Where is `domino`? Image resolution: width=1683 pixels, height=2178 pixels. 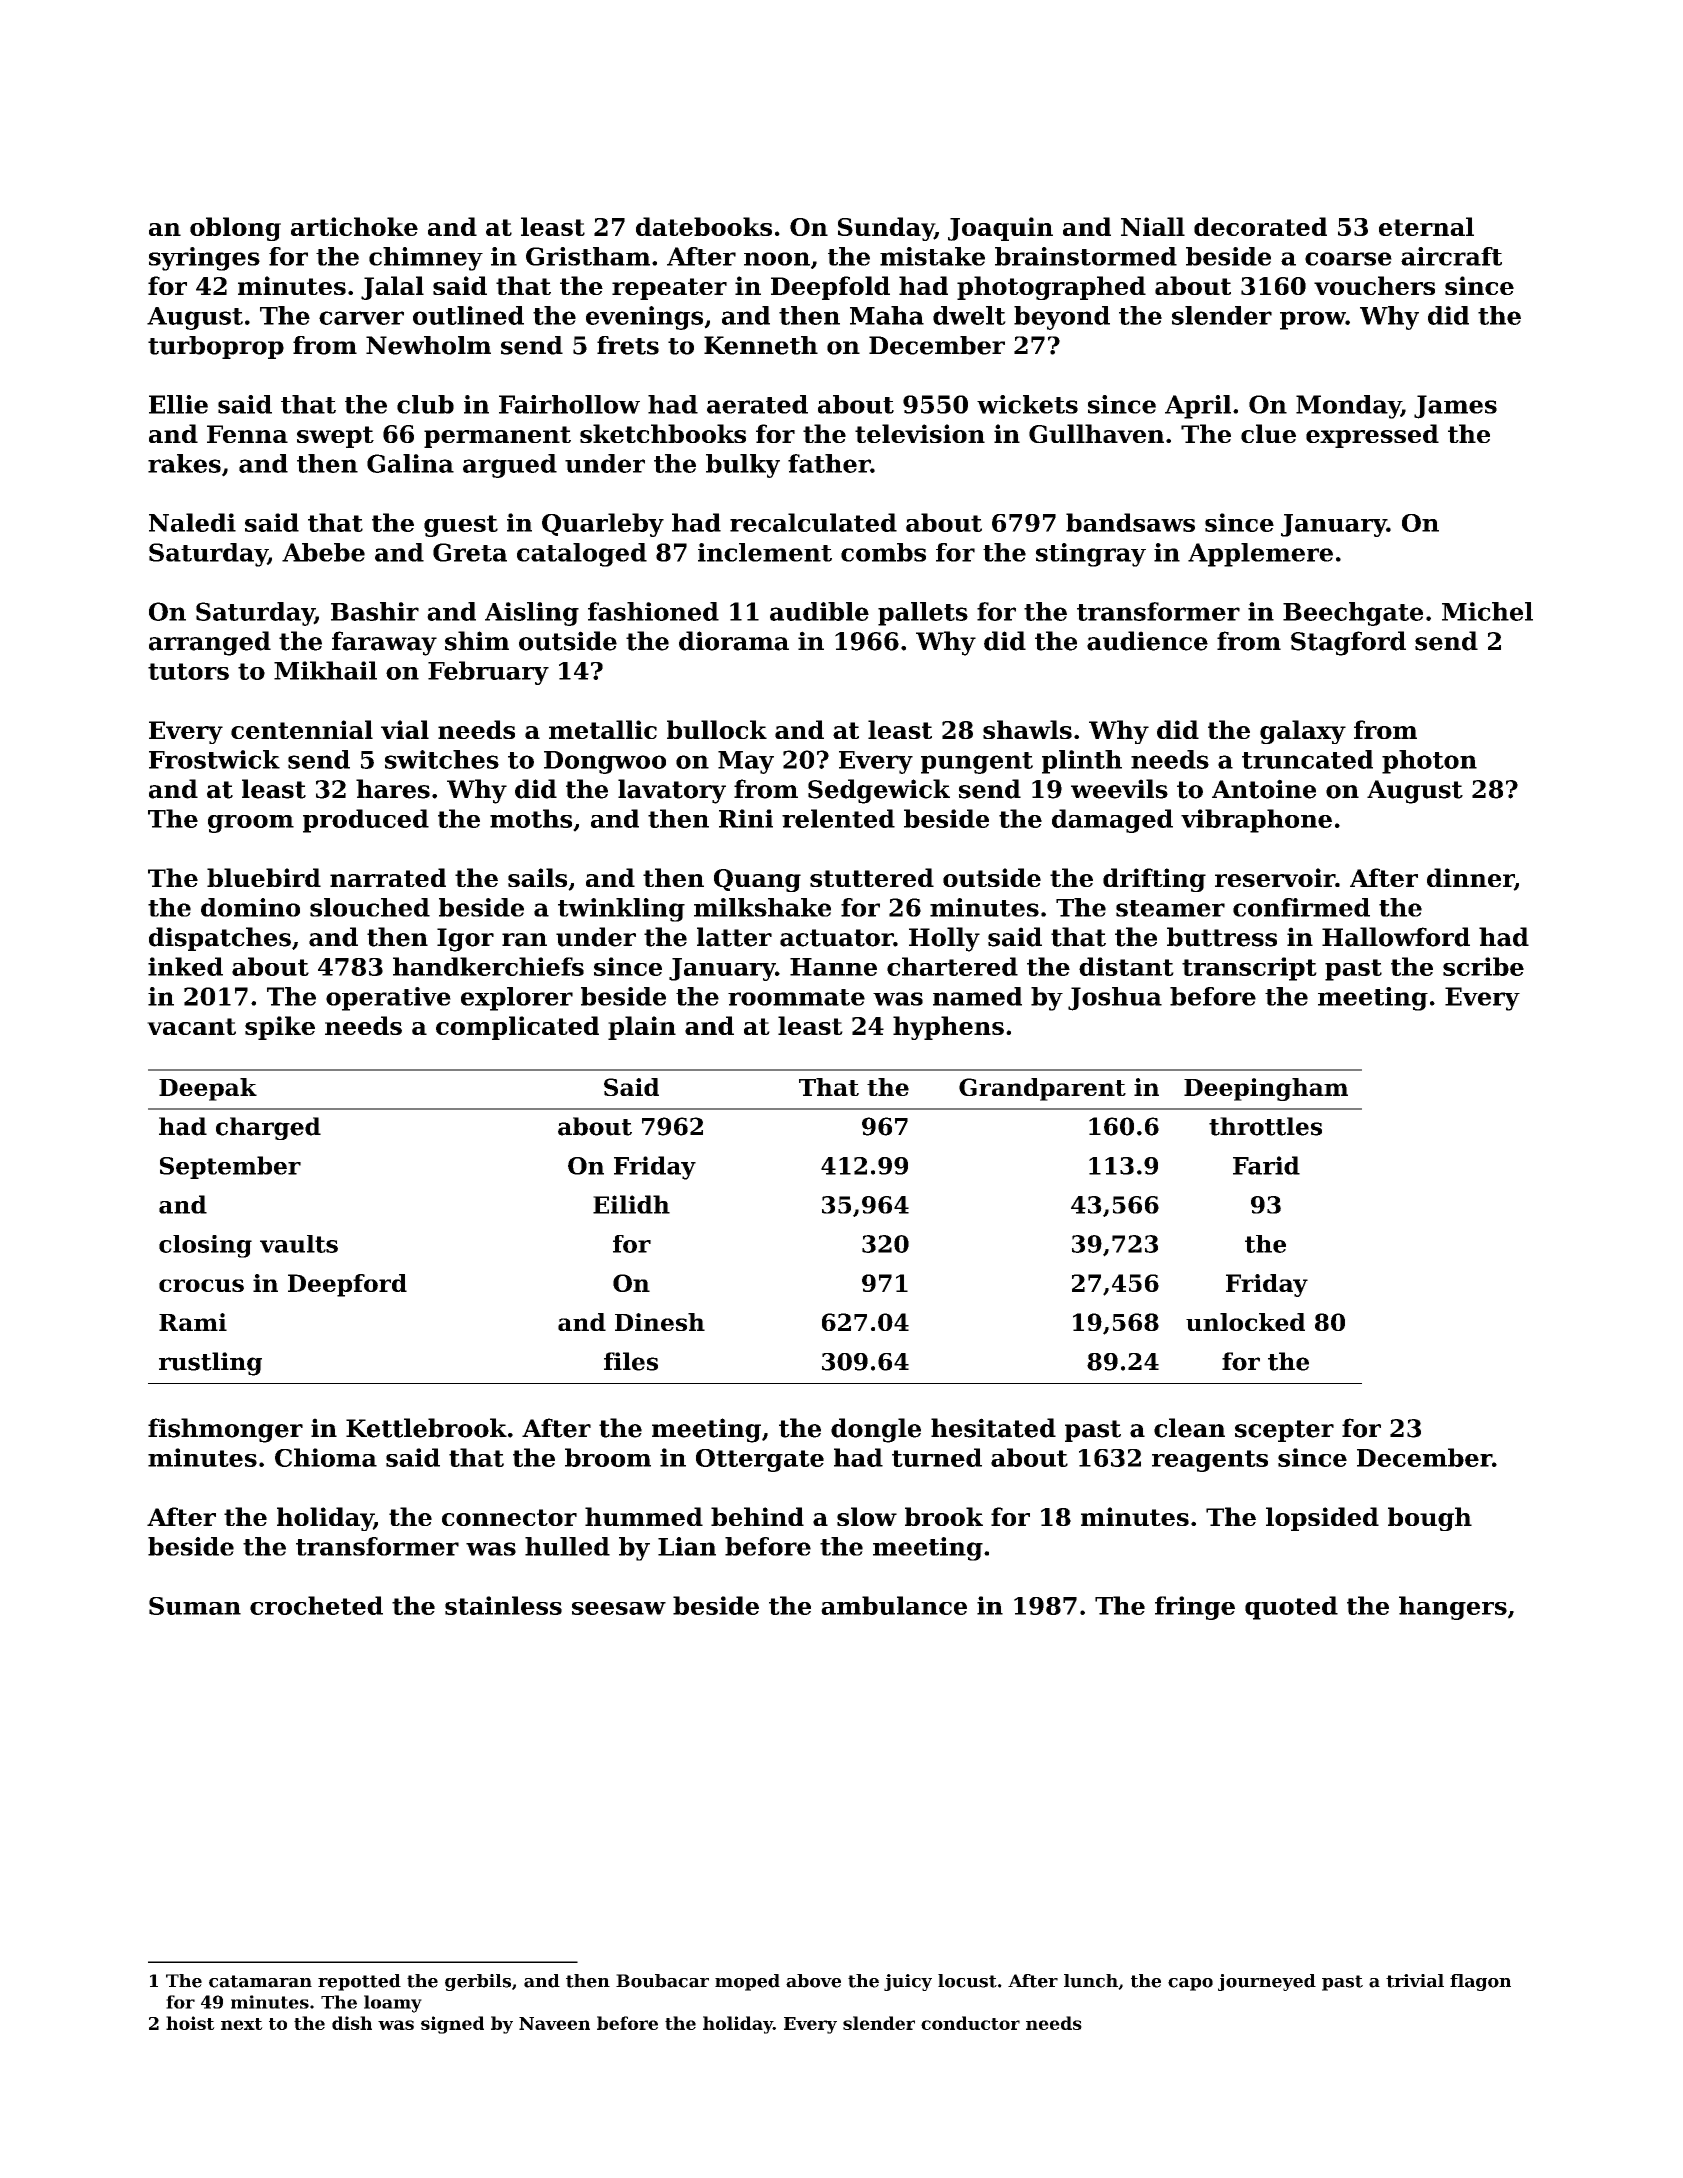 domino is located at coordinates (250, 907).
